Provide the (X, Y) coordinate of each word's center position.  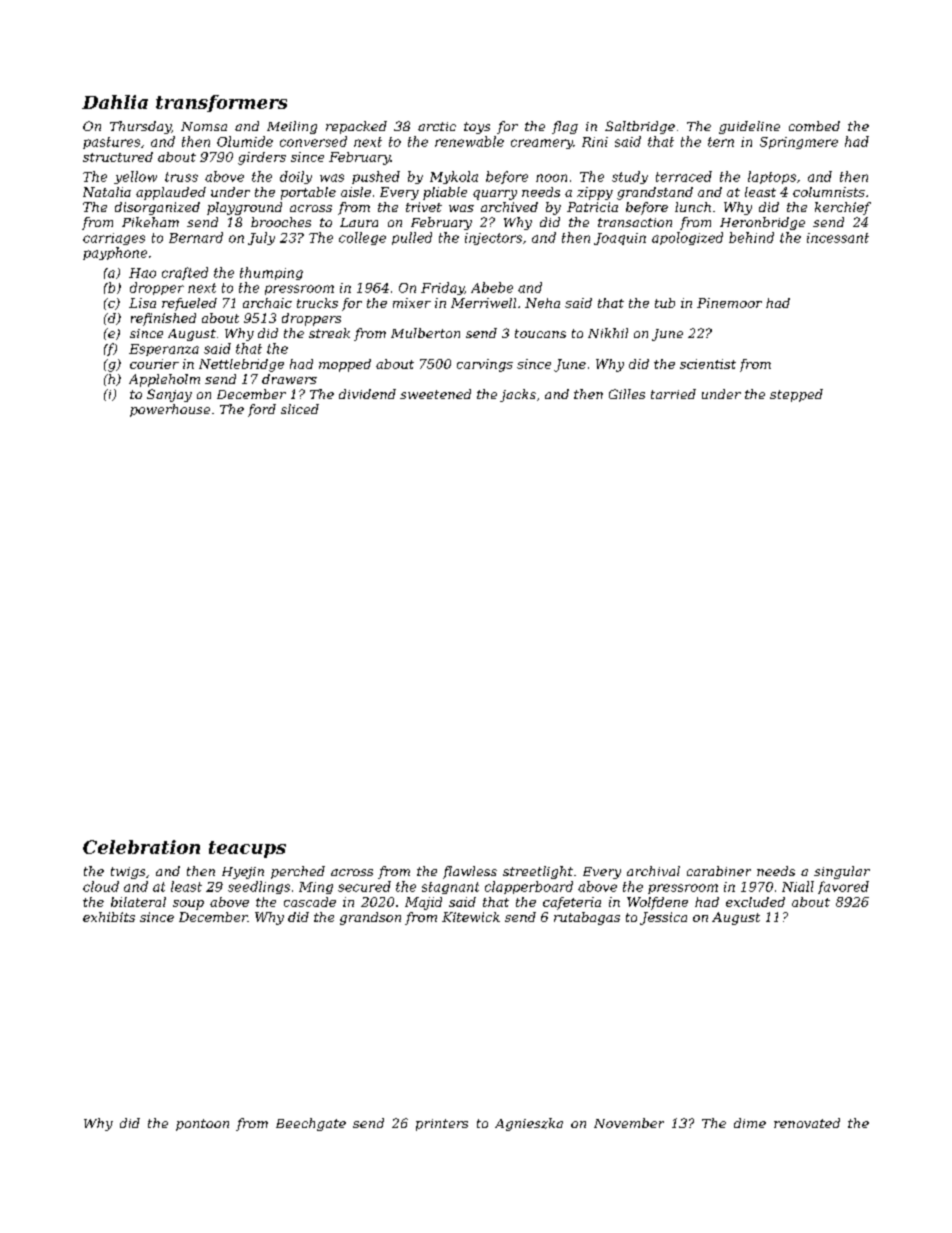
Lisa (142, 303)
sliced (300, 409)
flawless (470, 872)
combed (814, 126)
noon (551, 178)
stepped (796, 395)
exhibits (109, 917)
